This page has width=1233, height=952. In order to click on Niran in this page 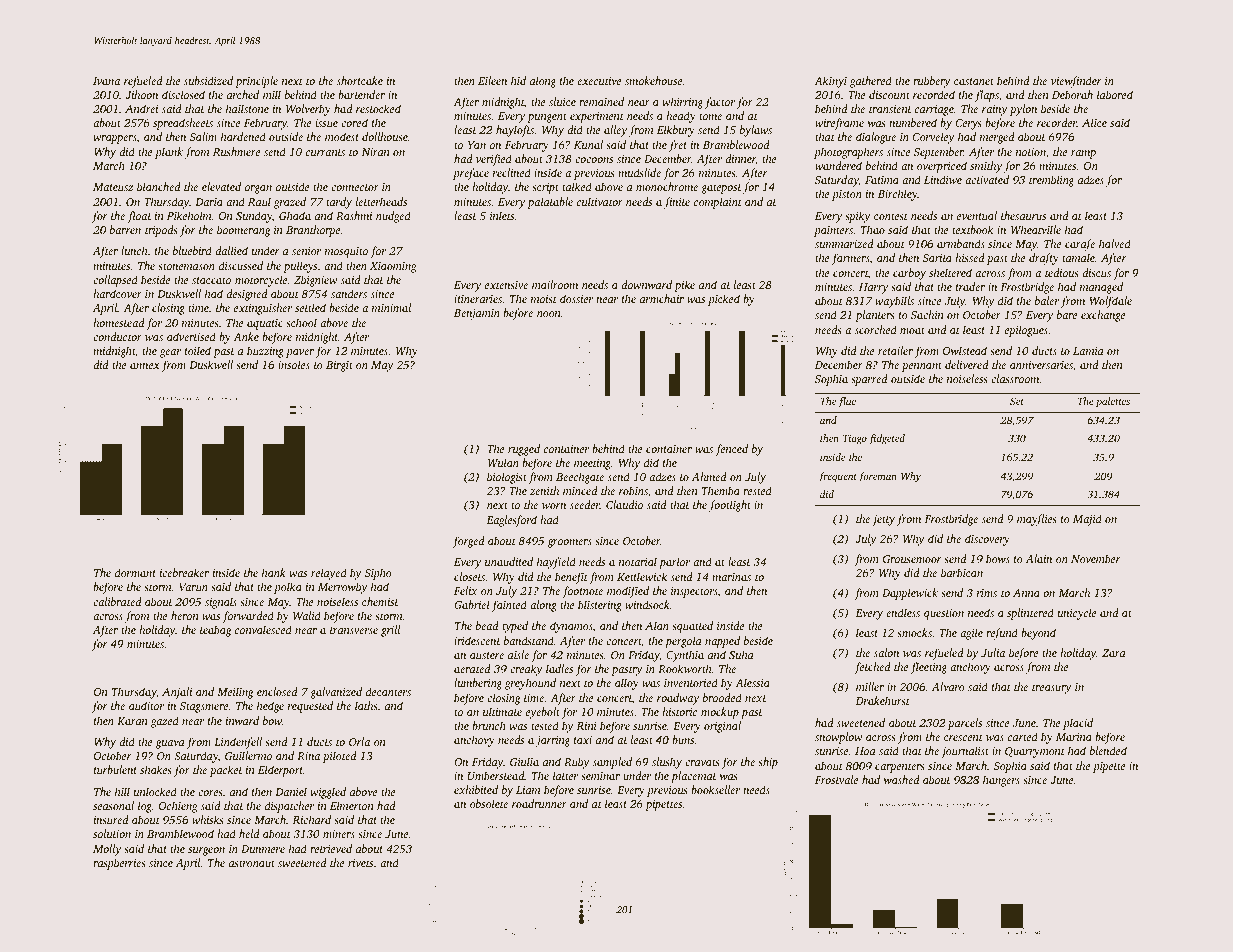, I will do `click(376, 152)`.
